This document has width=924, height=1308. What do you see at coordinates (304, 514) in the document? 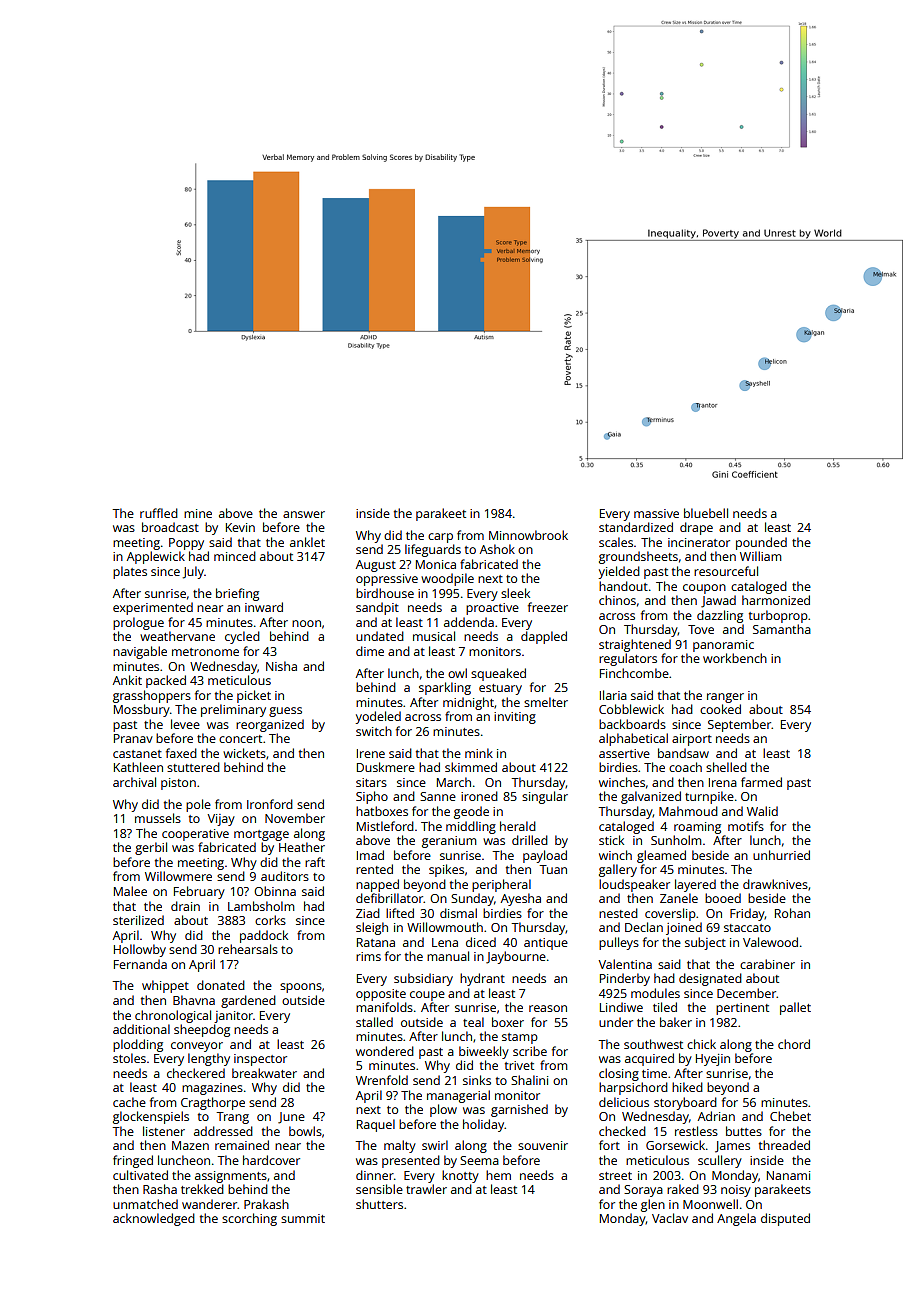
I see `answer` at bounding box center [304, 514].
